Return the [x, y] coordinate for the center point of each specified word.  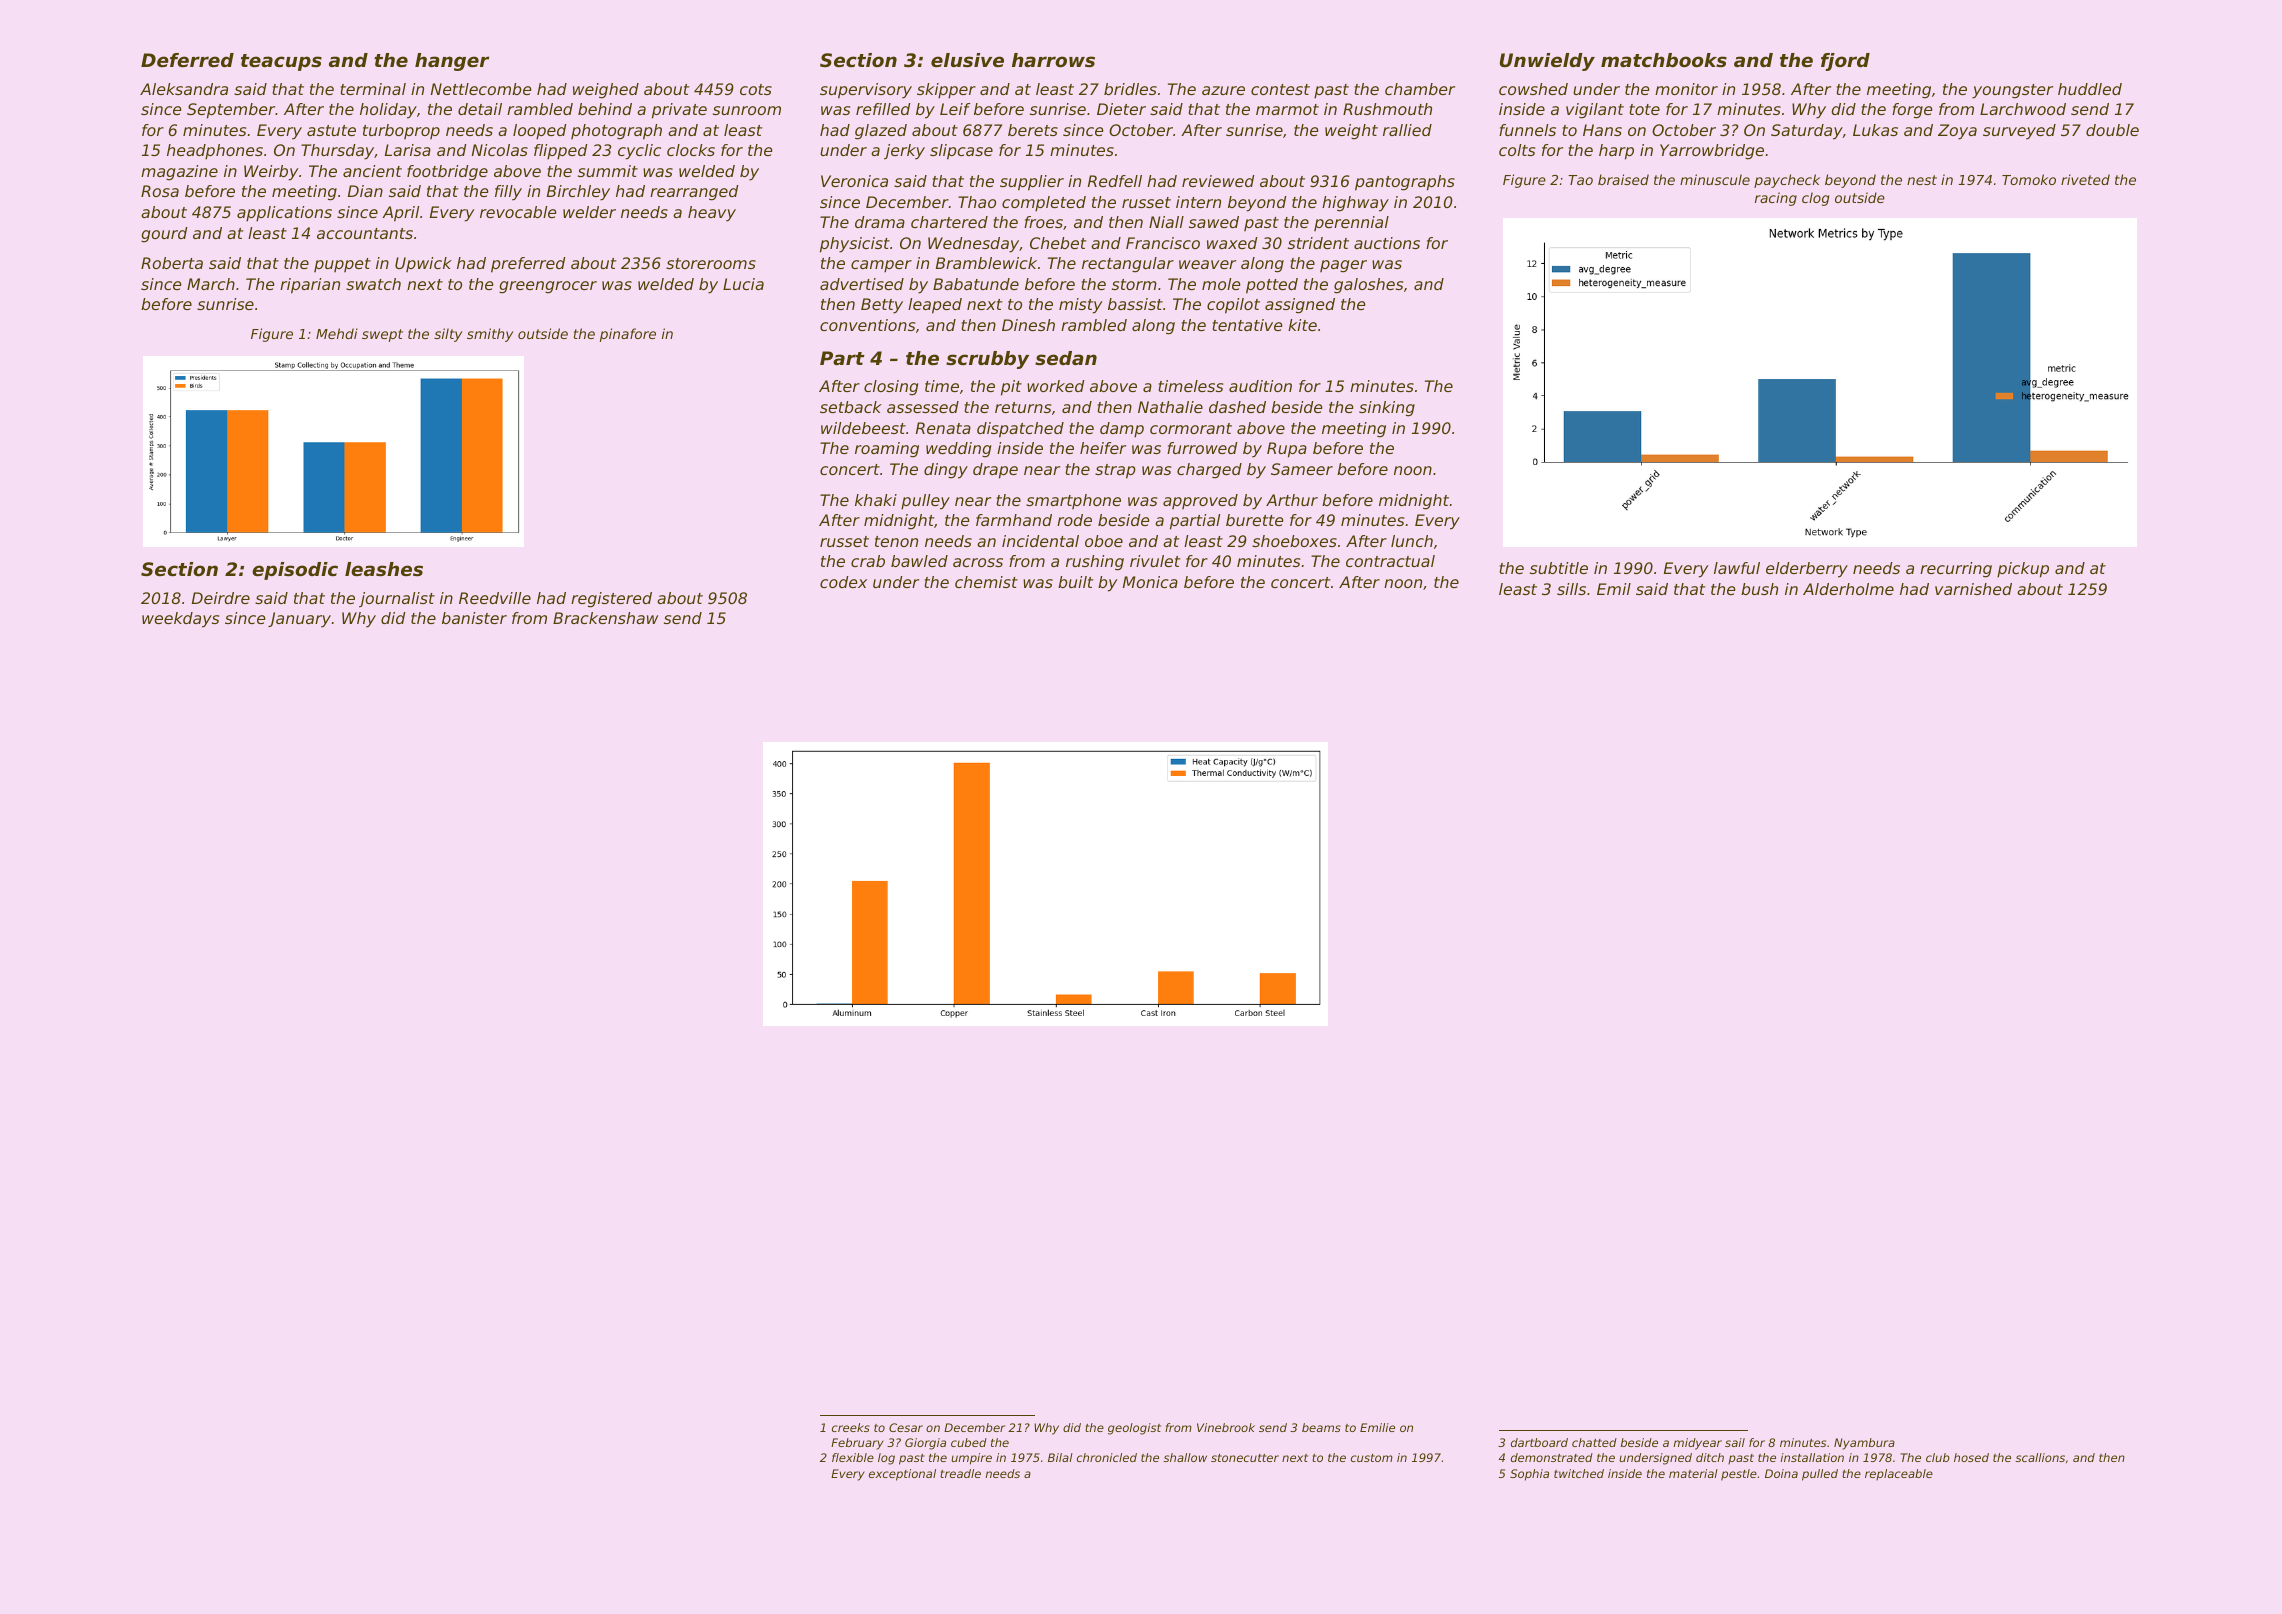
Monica [1150, 582]
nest [1922, 180]
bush [1759, 589]
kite [1302, 325]
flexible [853, 1457]
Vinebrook [1226, 1427]
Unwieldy [1547, 62]
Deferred [187, 60]
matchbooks [1664, 60]
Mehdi [337, 333]
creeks [851, 1427]
